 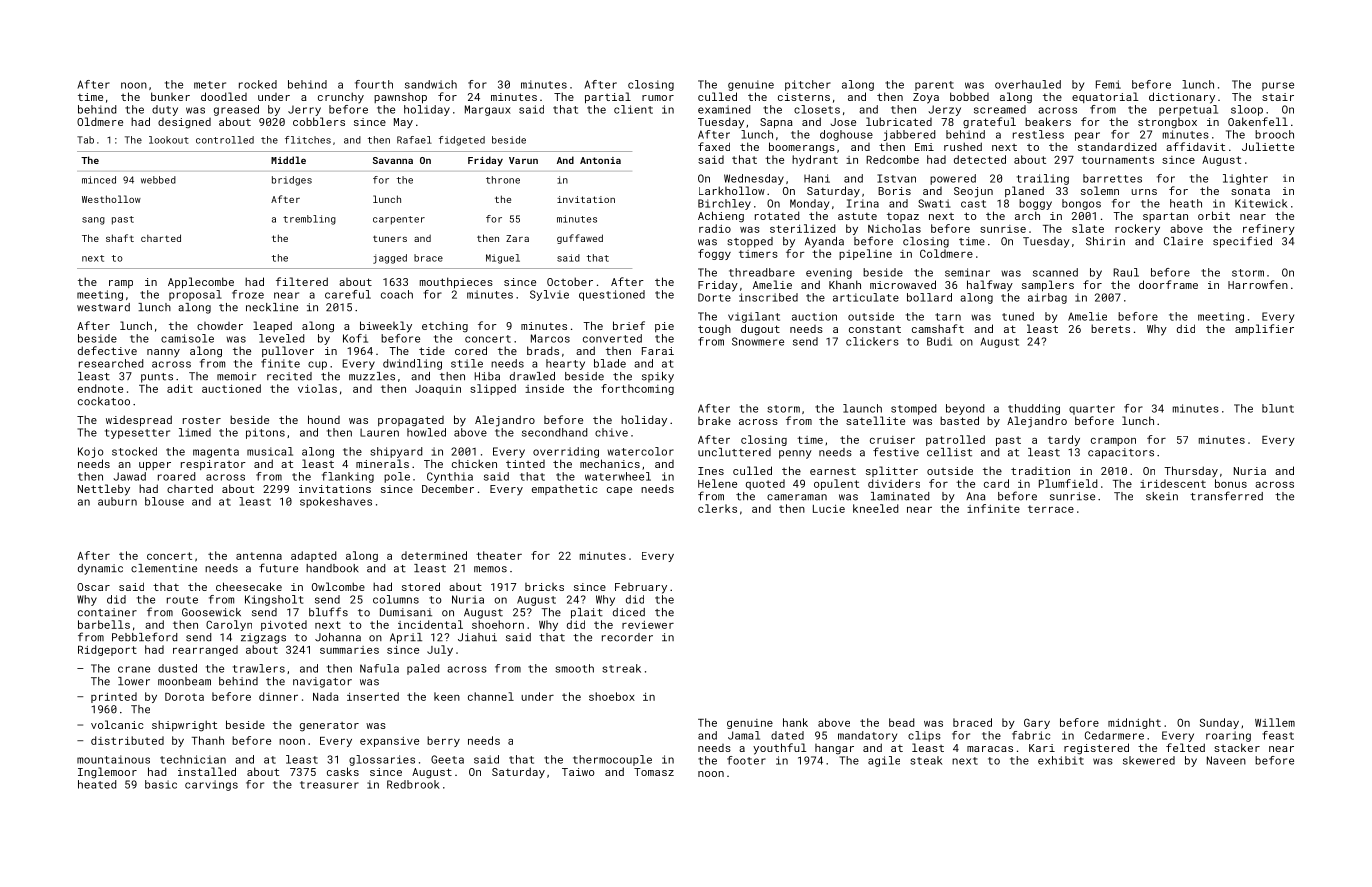 What do you see at coordinates (808, 85) in the page?
I see `pitcher` at bounding box center [808, 85].
